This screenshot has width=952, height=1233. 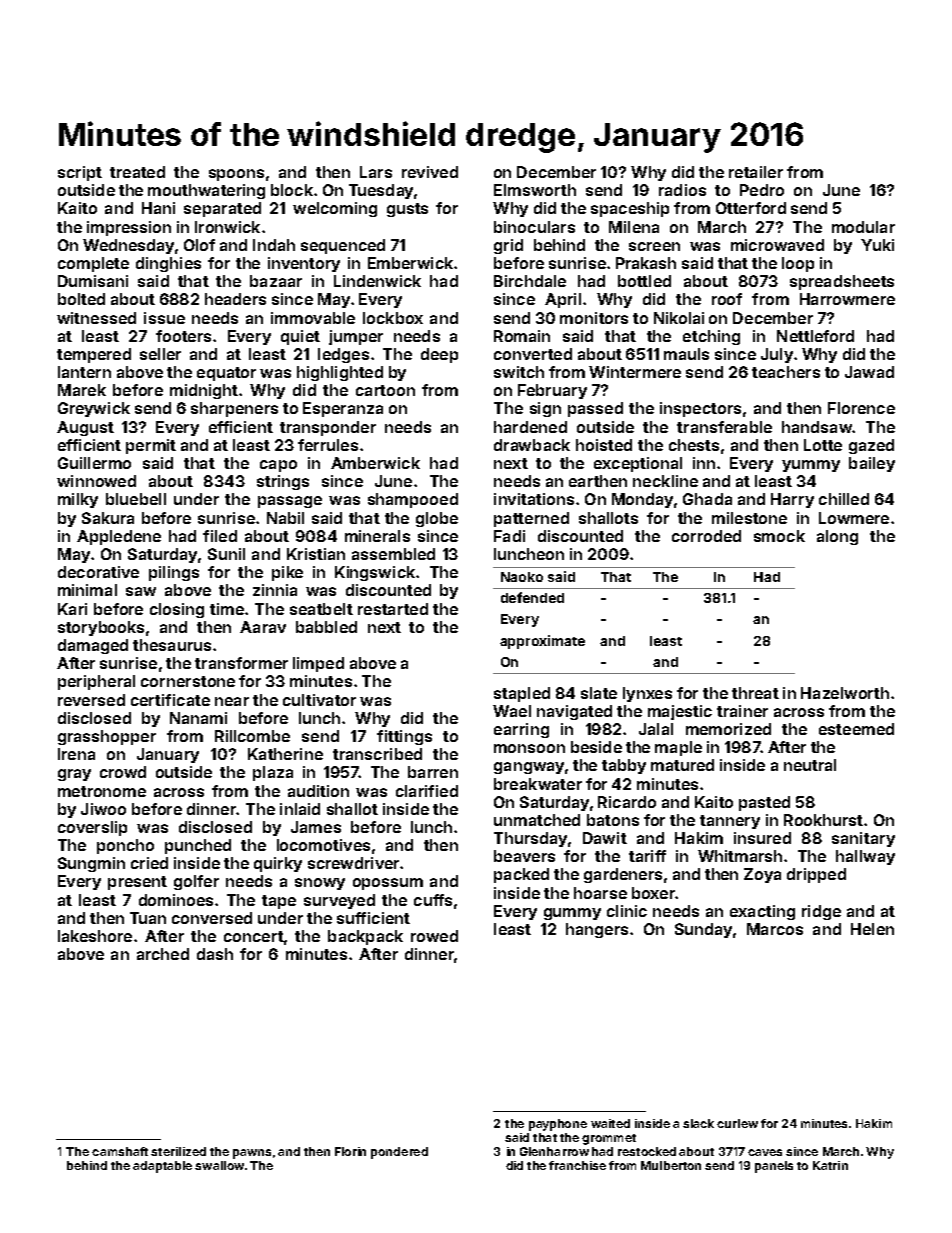 I want to click on storybooks, so click(x=101, y=628).
